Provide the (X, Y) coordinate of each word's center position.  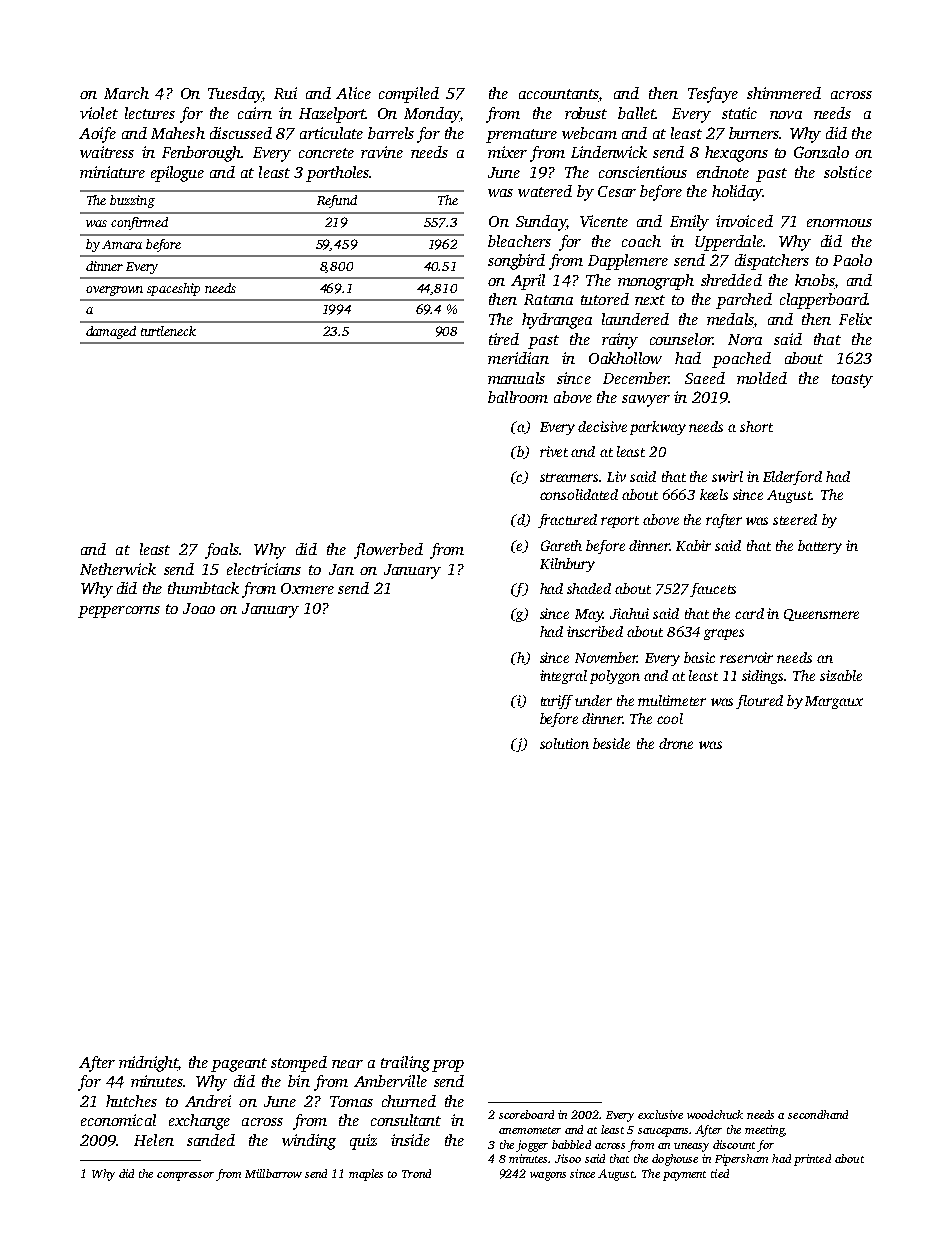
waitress (107, 152)
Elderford (792, 478)
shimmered (784, 93)
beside (611, 743)
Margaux (834, 702)
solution (564, 743)
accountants (558, 94)
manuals (516, 378)
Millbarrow (273, 1173)
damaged (111, 332)
